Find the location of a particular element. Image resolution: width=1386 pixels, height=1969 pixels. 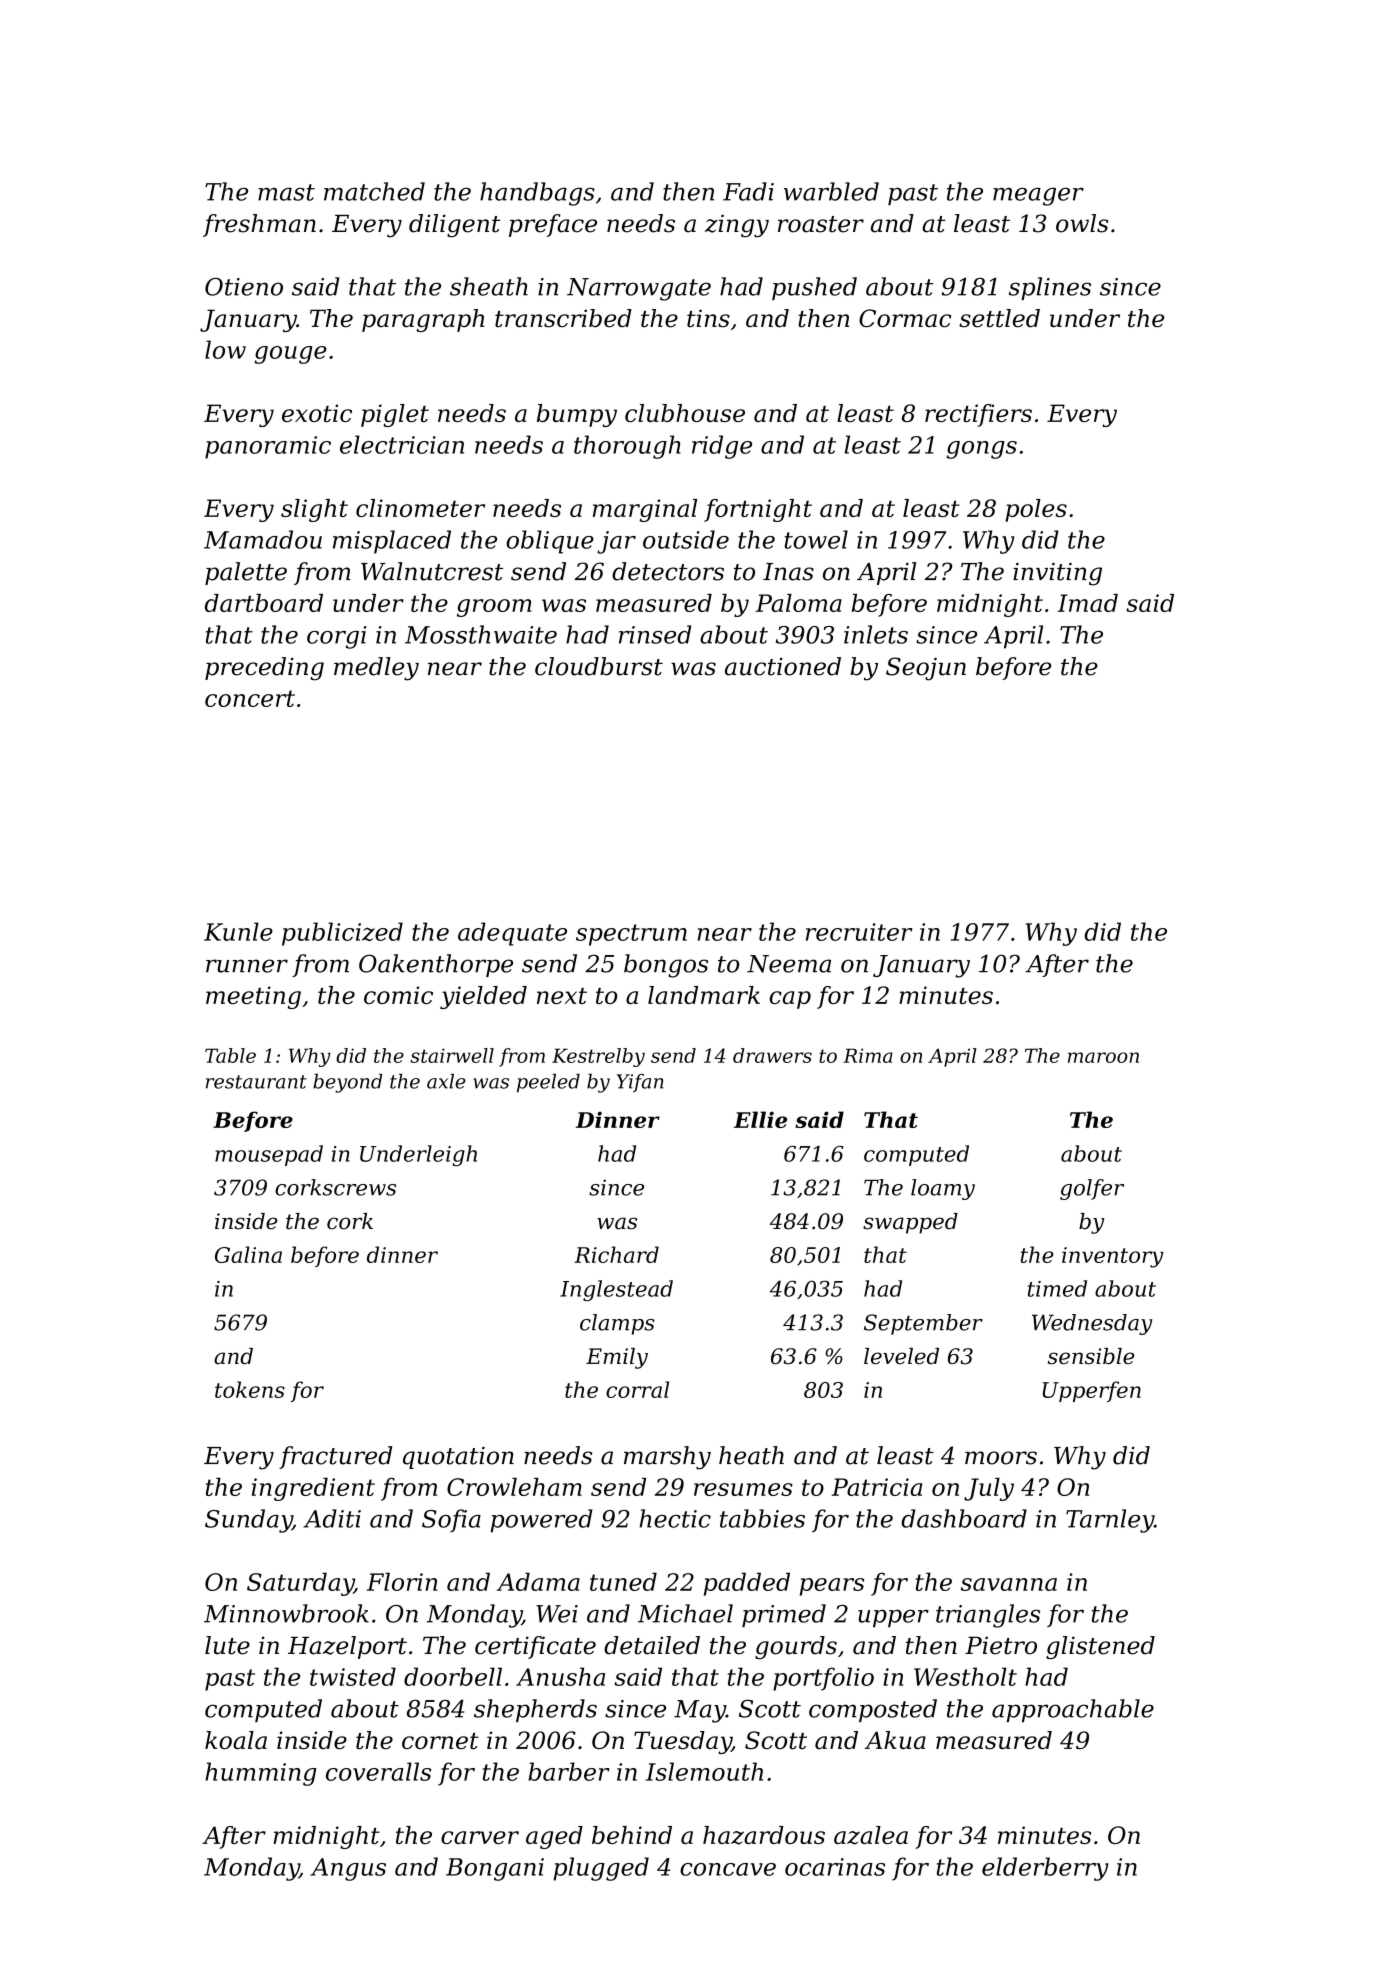

glistened is located at coordinates (1100, 1647).
